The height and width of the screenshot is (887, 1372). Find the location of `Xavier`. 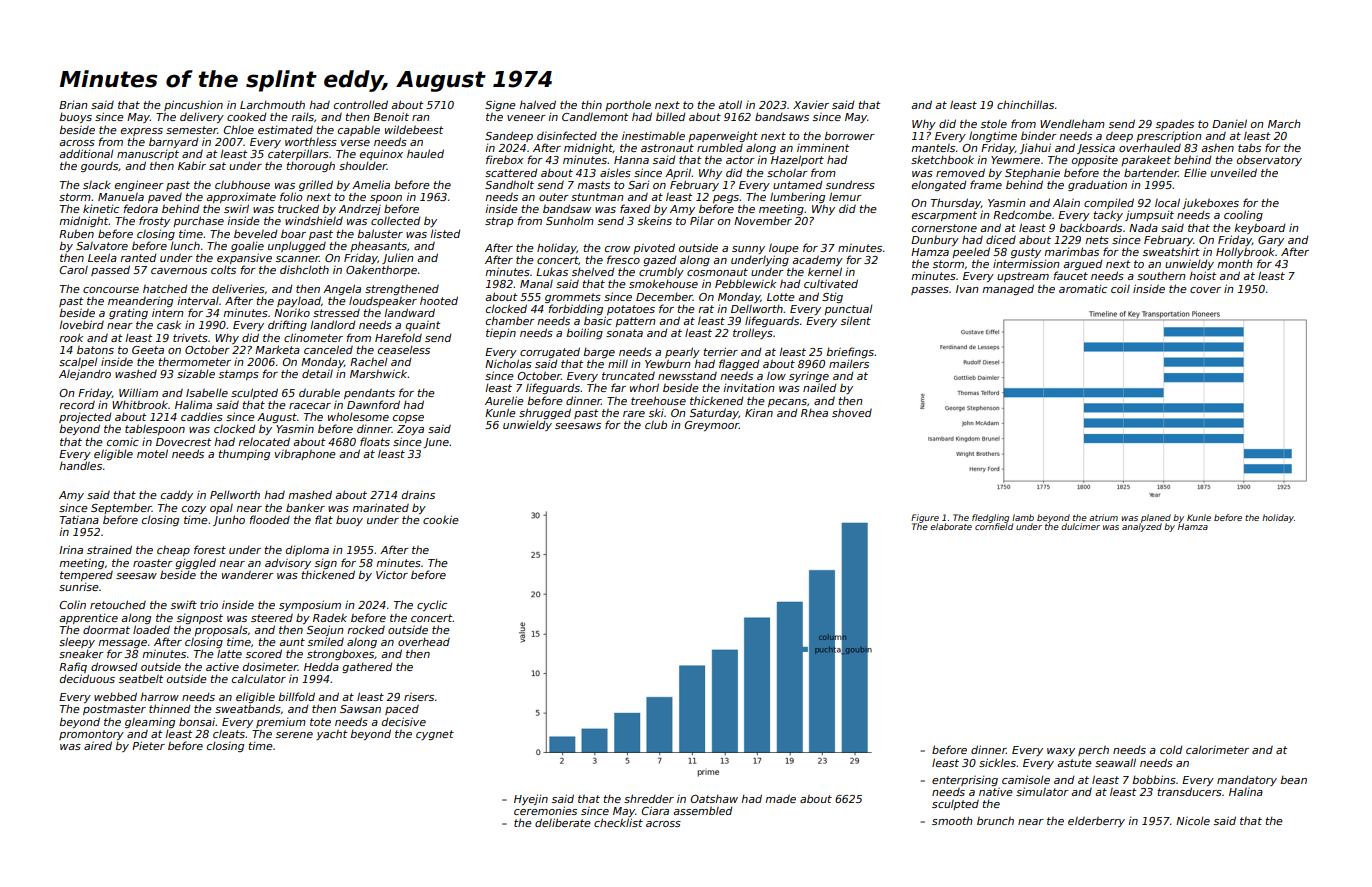

Xavier is located at coordinates (811, 104).
